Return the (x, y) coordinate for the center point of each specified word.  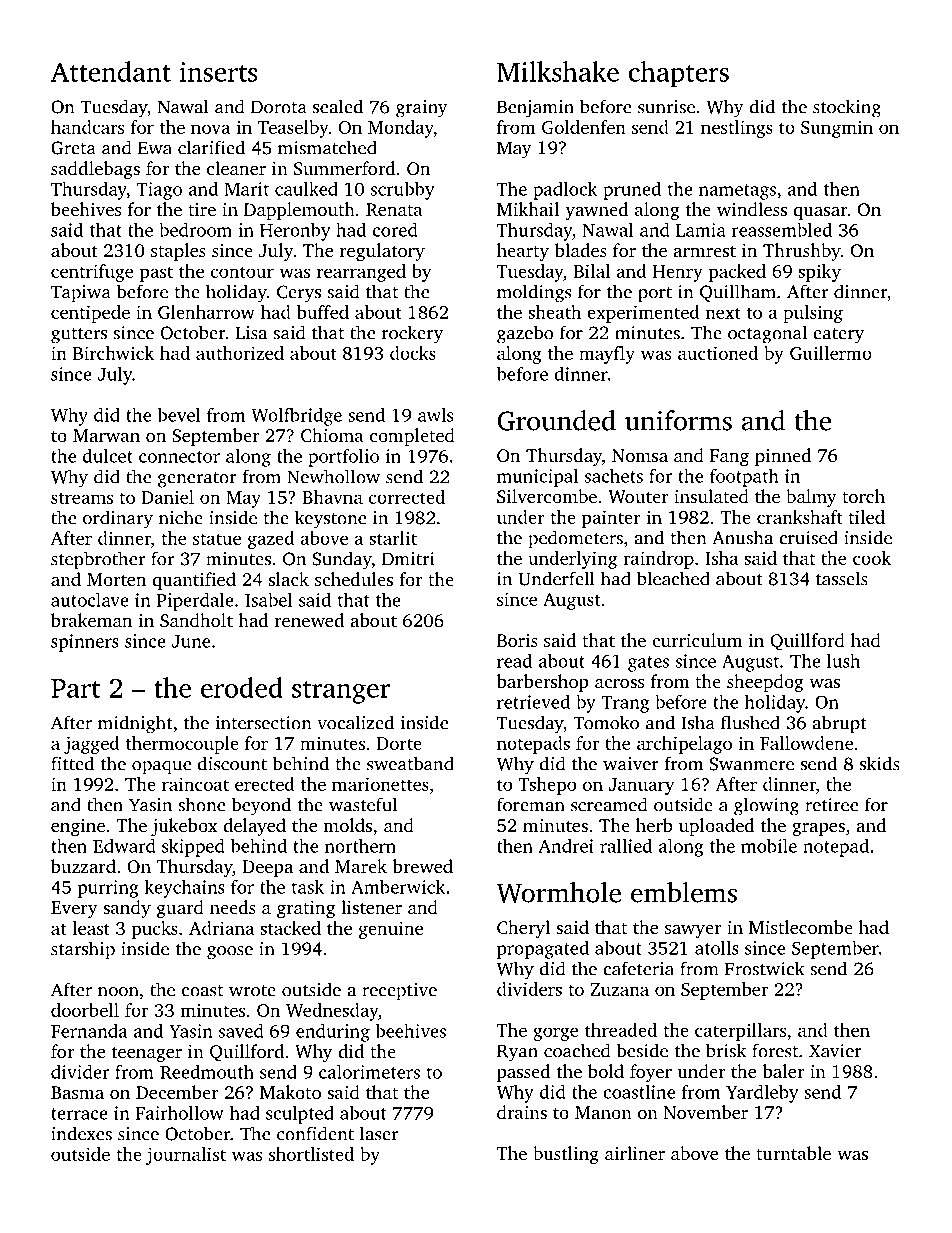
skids (880, 763)
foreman (531, 804)
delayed (254, 827)
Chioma (332, 435)
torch (863, 496)
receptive (399, 992)
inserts (218, 72)
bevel (179, 415)
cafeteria (638, 968)
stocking (847, 108)
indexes (81, 1133)
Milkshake (558, 71)
